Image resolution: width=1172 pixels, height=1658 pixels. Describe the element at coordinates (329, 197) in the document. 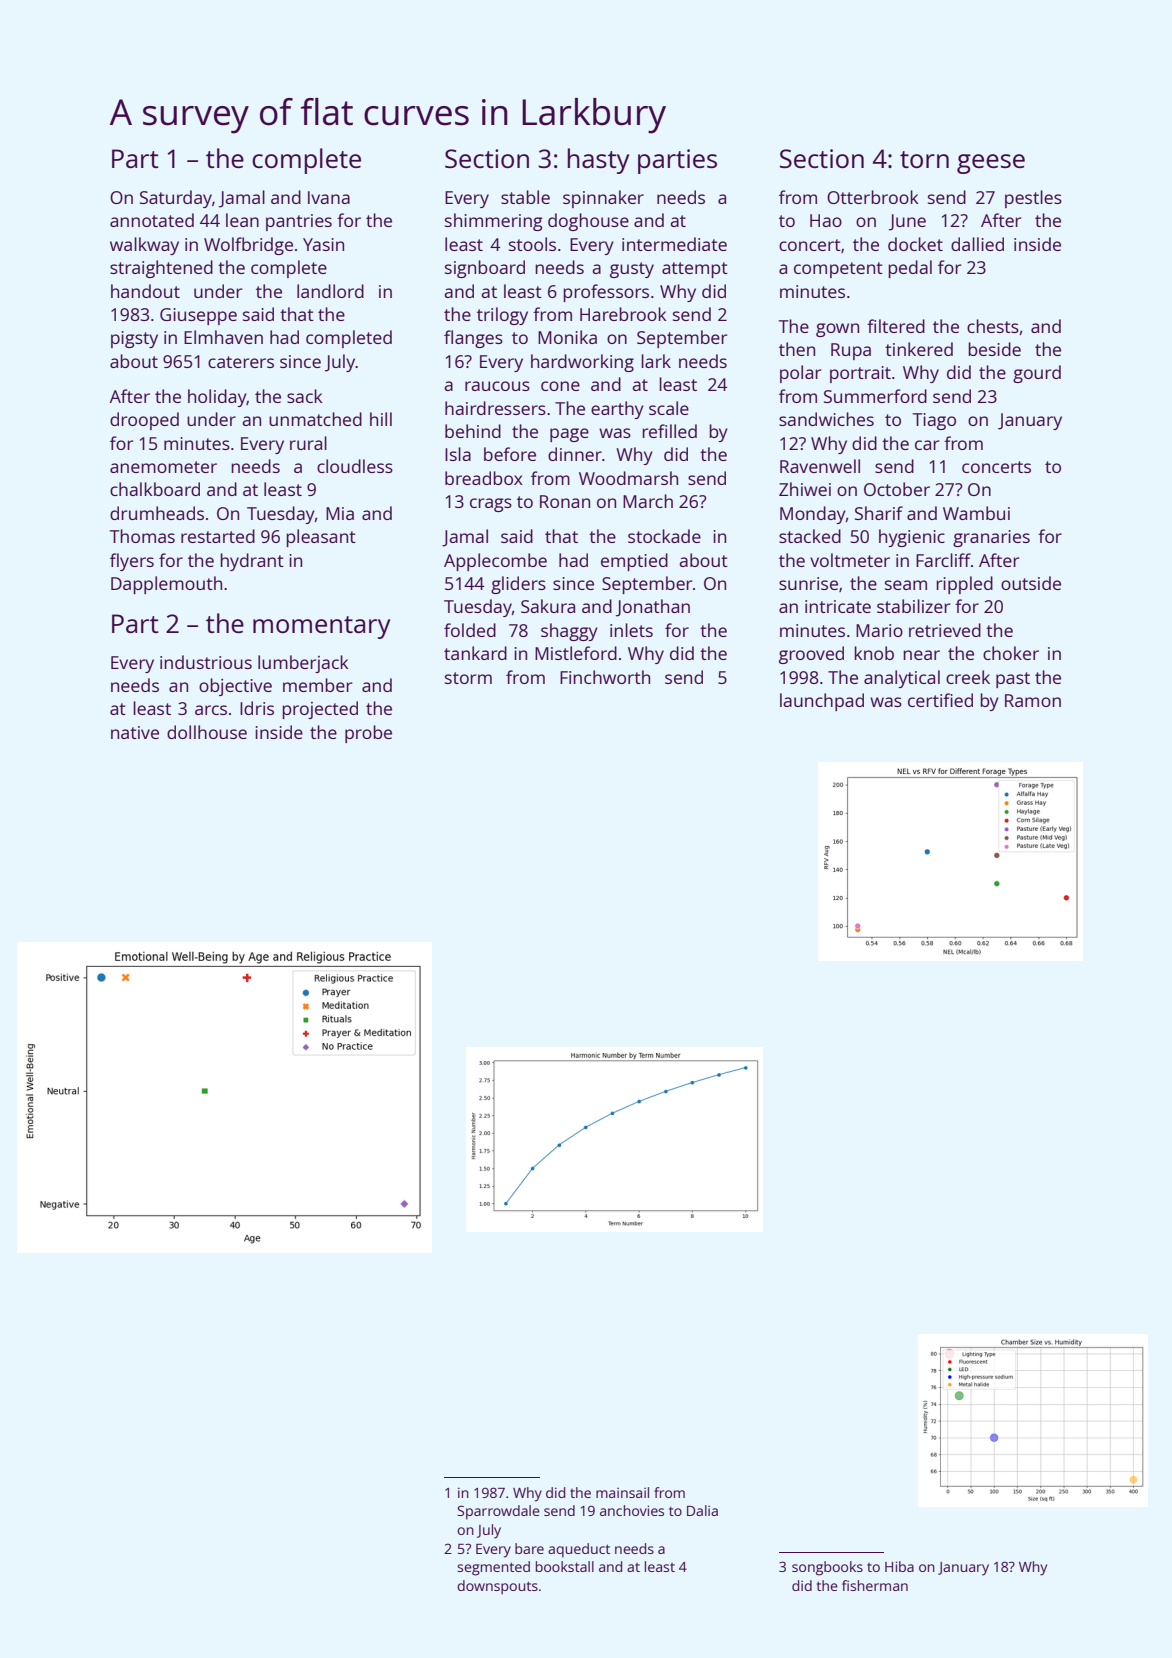

I see `Ivana` at that location.
